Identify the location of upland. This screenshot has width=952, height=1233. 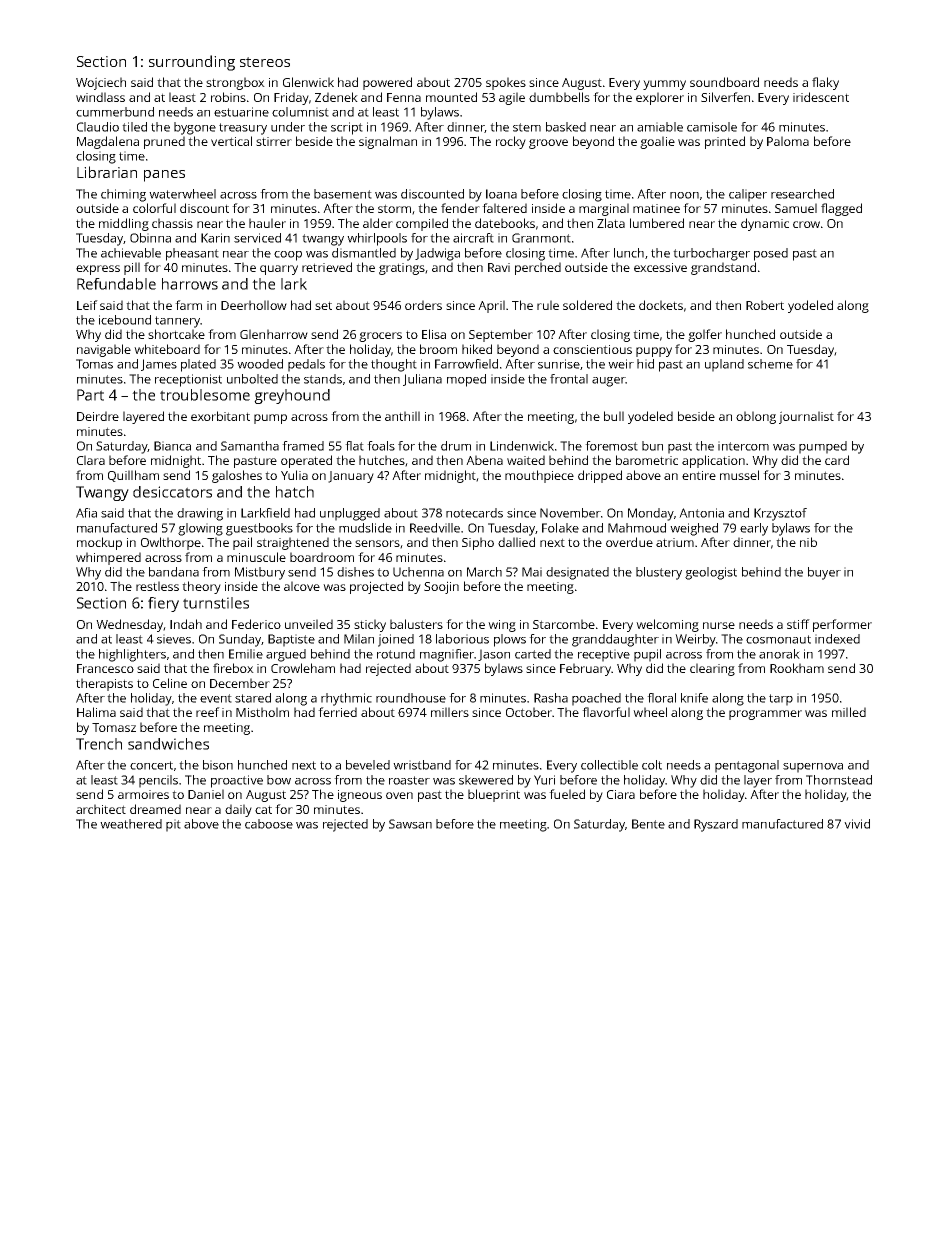
(724, 365).
